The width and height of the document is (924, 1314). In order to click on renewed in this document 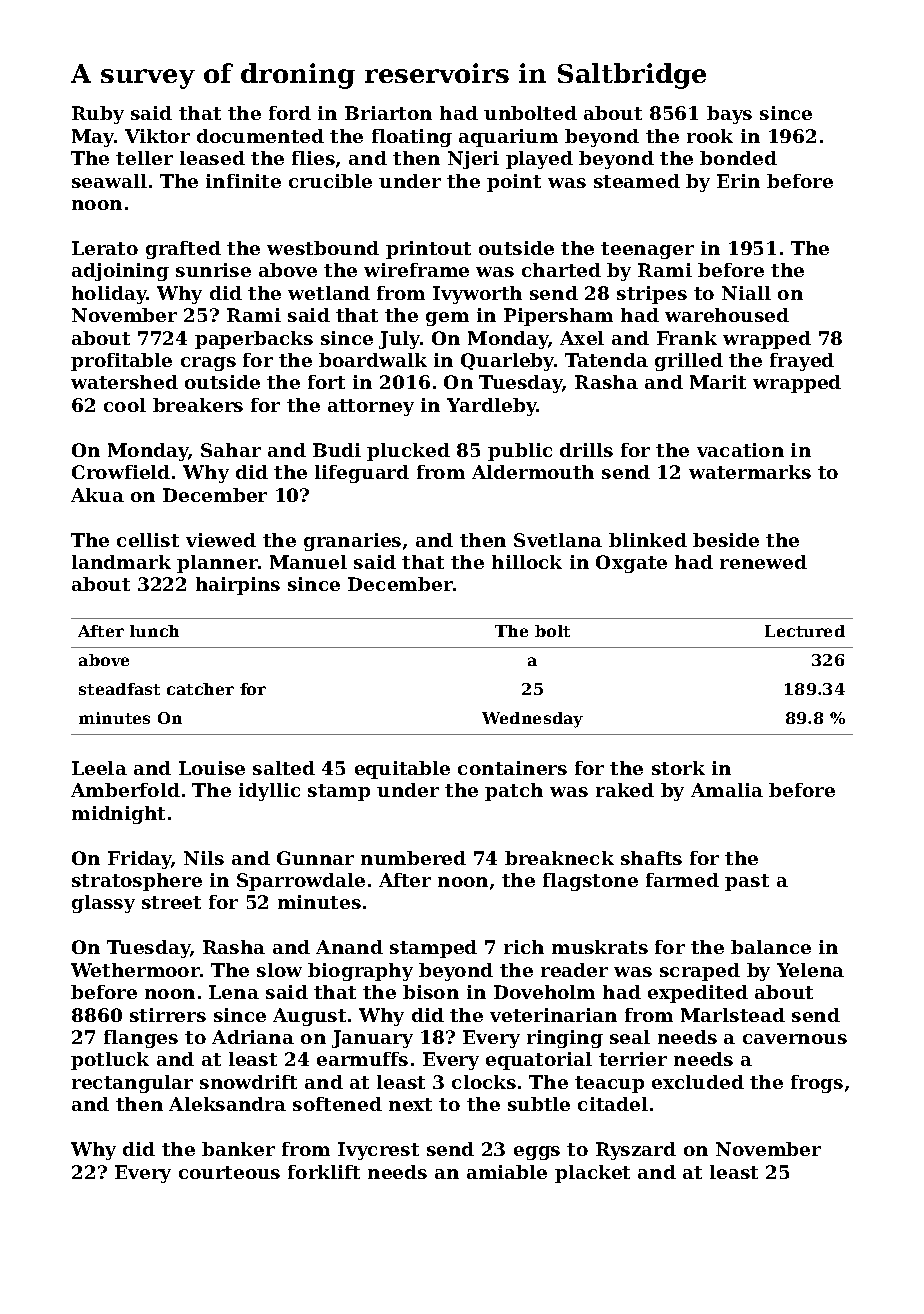, I will do `click(763, 562)`.
